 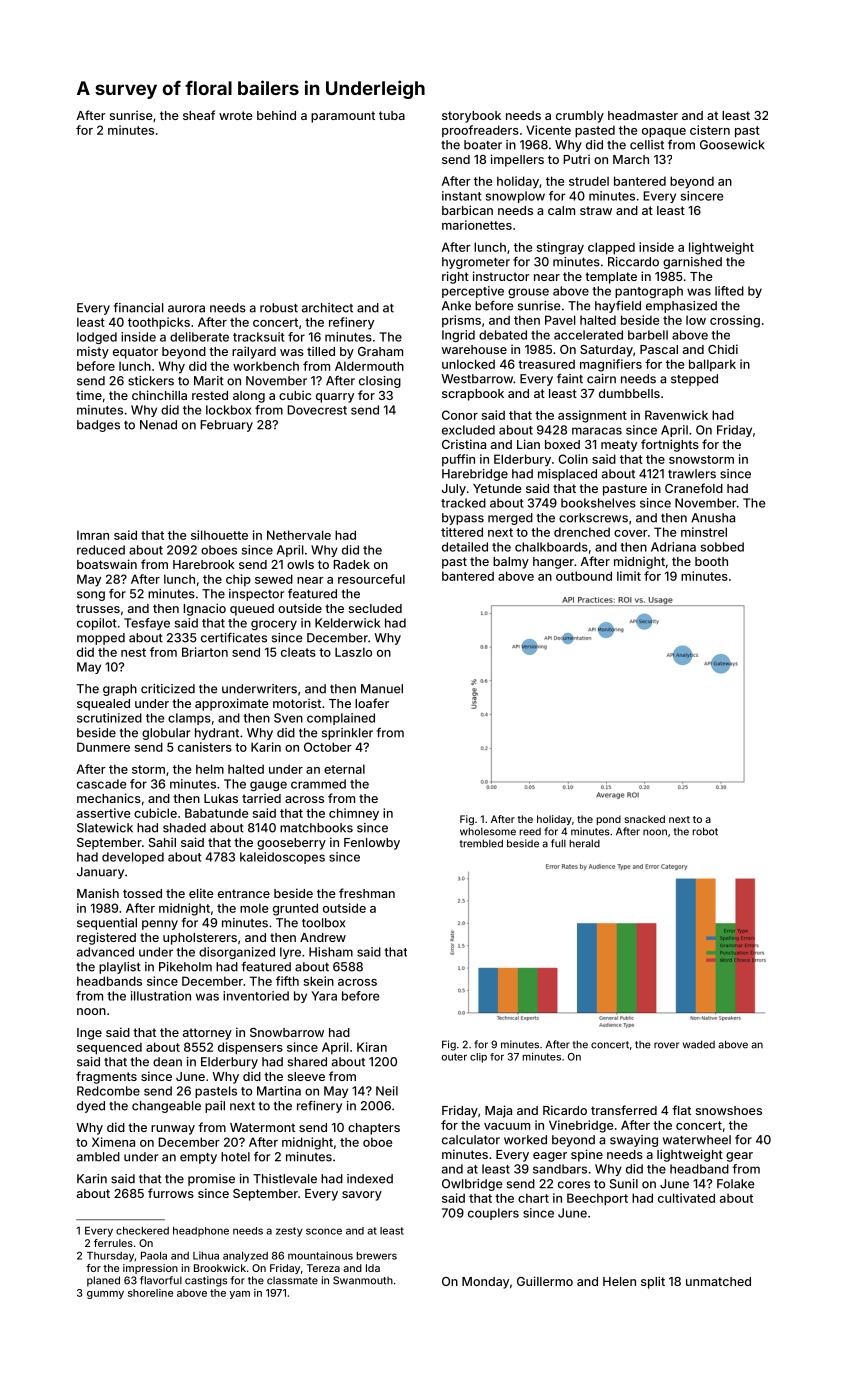 What do you see at coordinates (471, 1140) in the screenshot?
I see `calculator` at bounding box center [471, 1140].
